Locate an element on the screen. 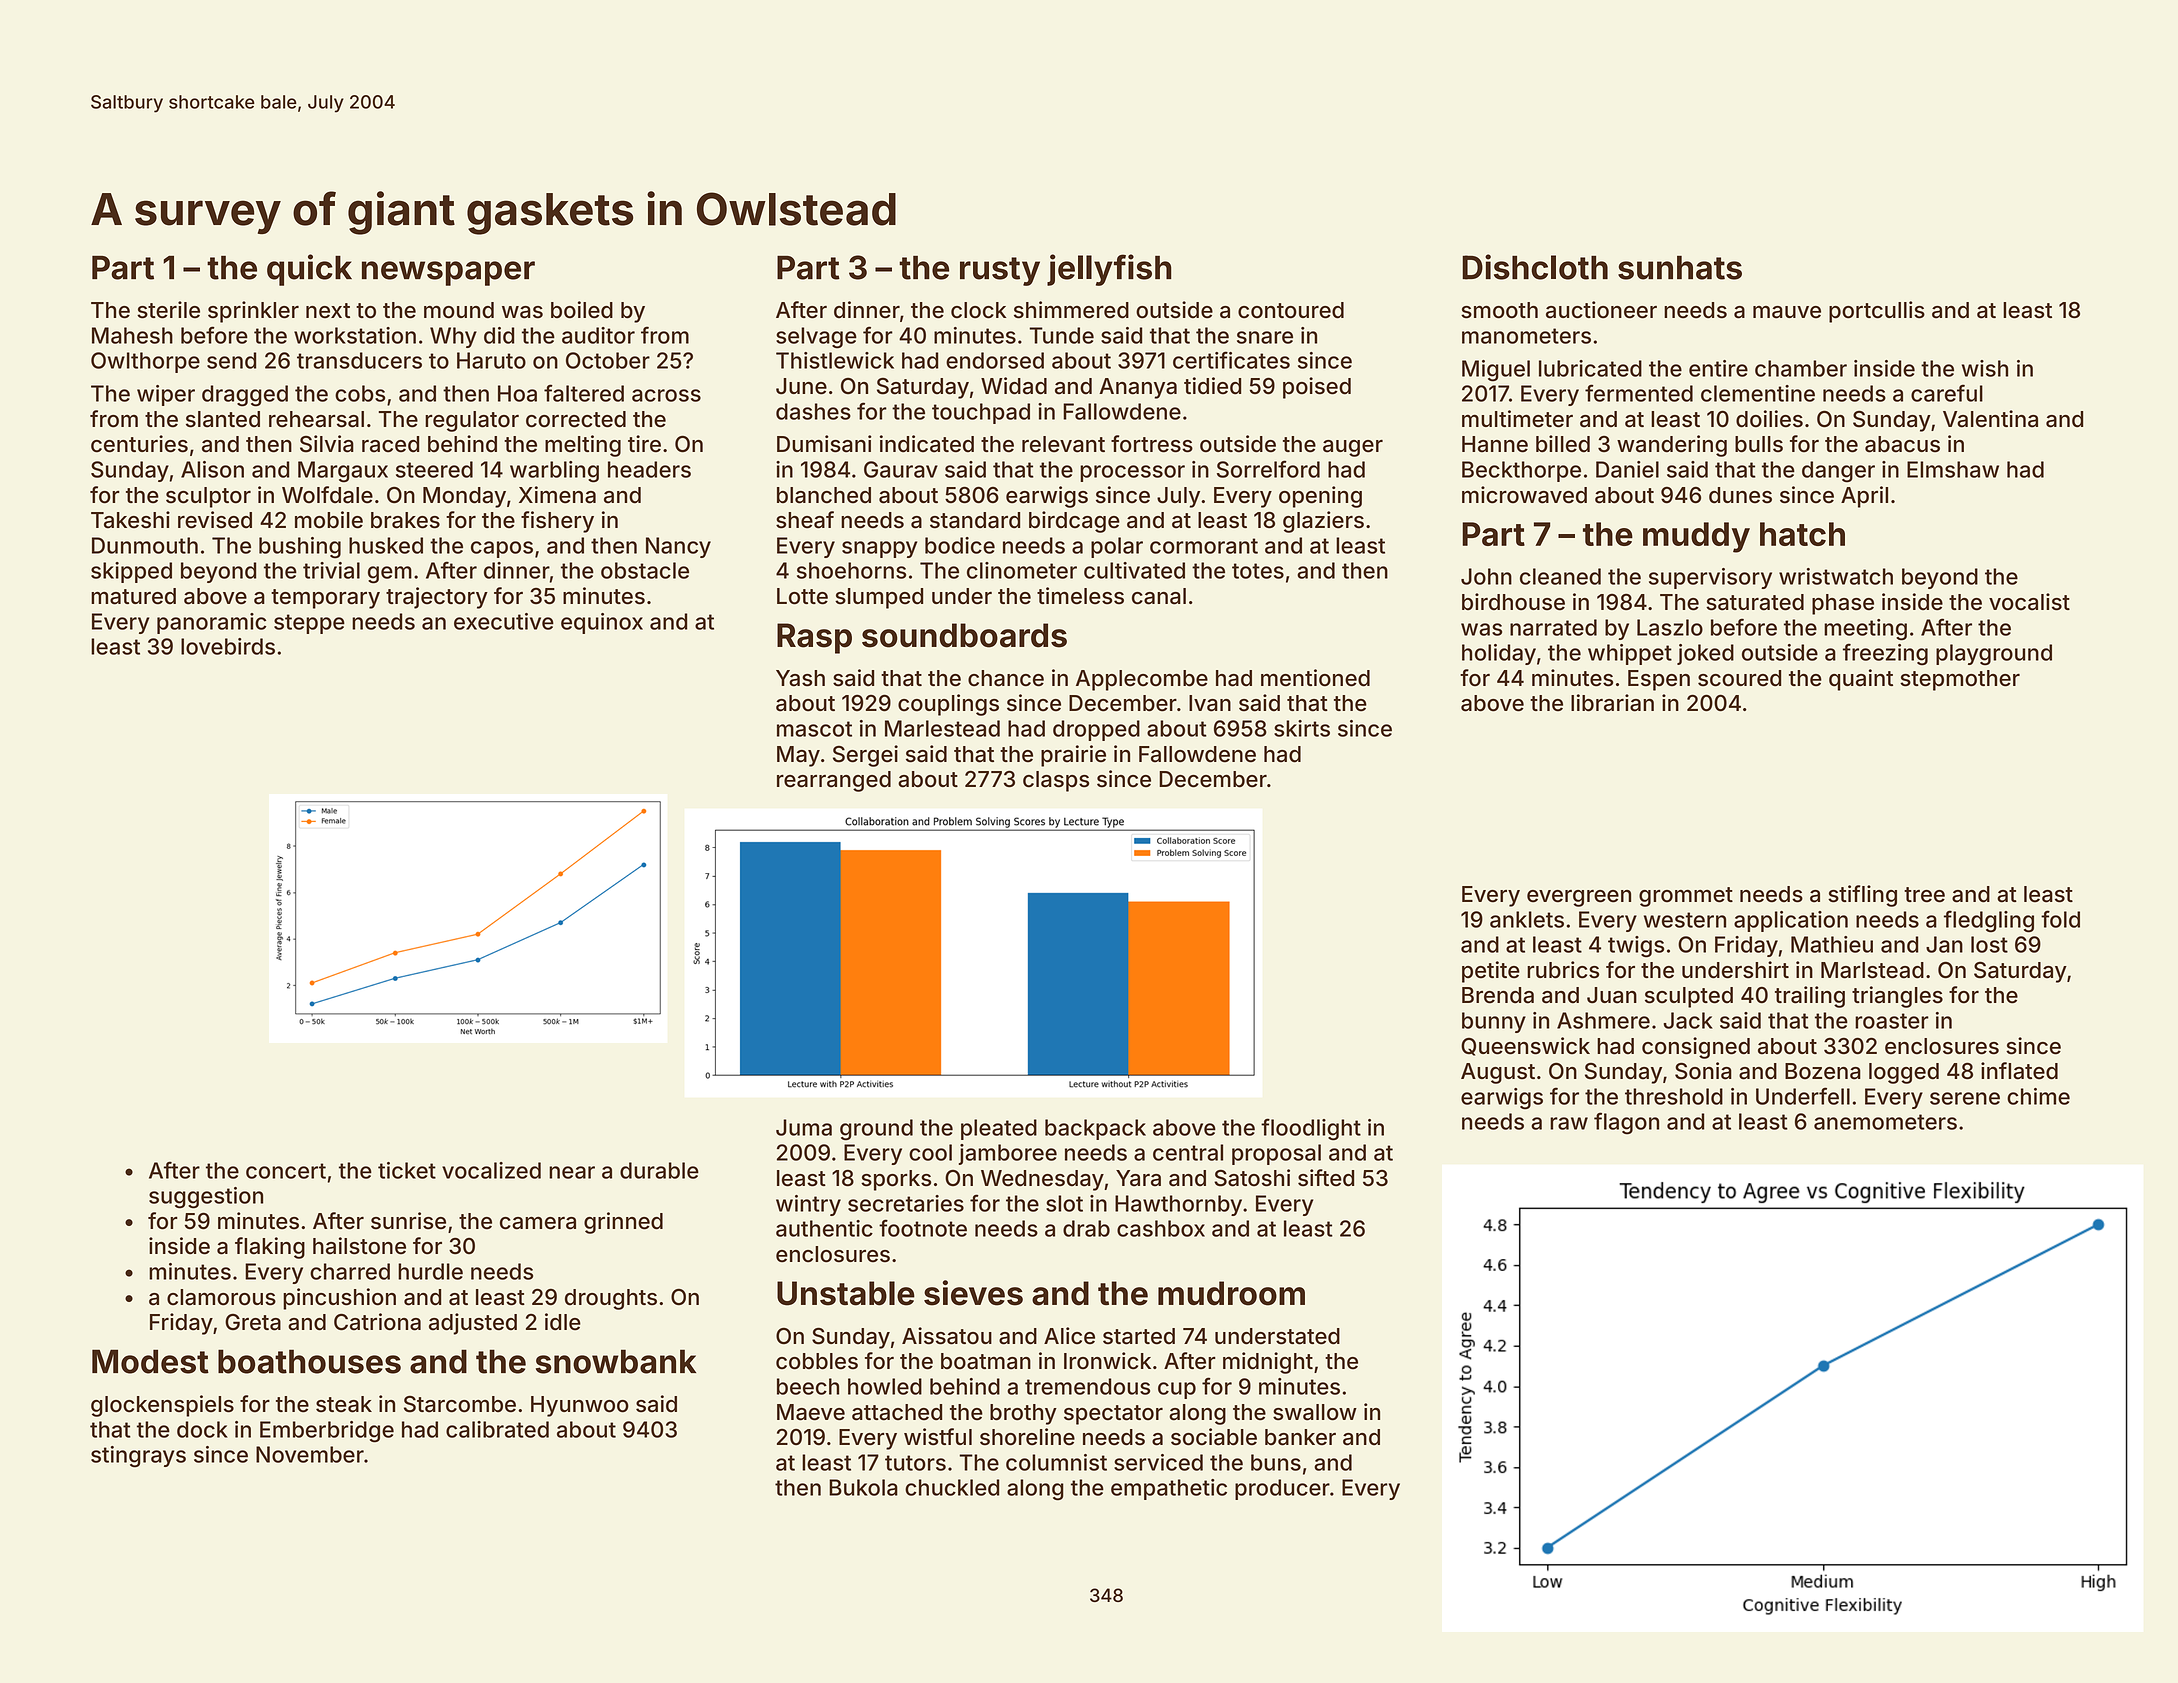 The image size is (2178, 1683). vocalist is located at coordinates (2029, 602).
